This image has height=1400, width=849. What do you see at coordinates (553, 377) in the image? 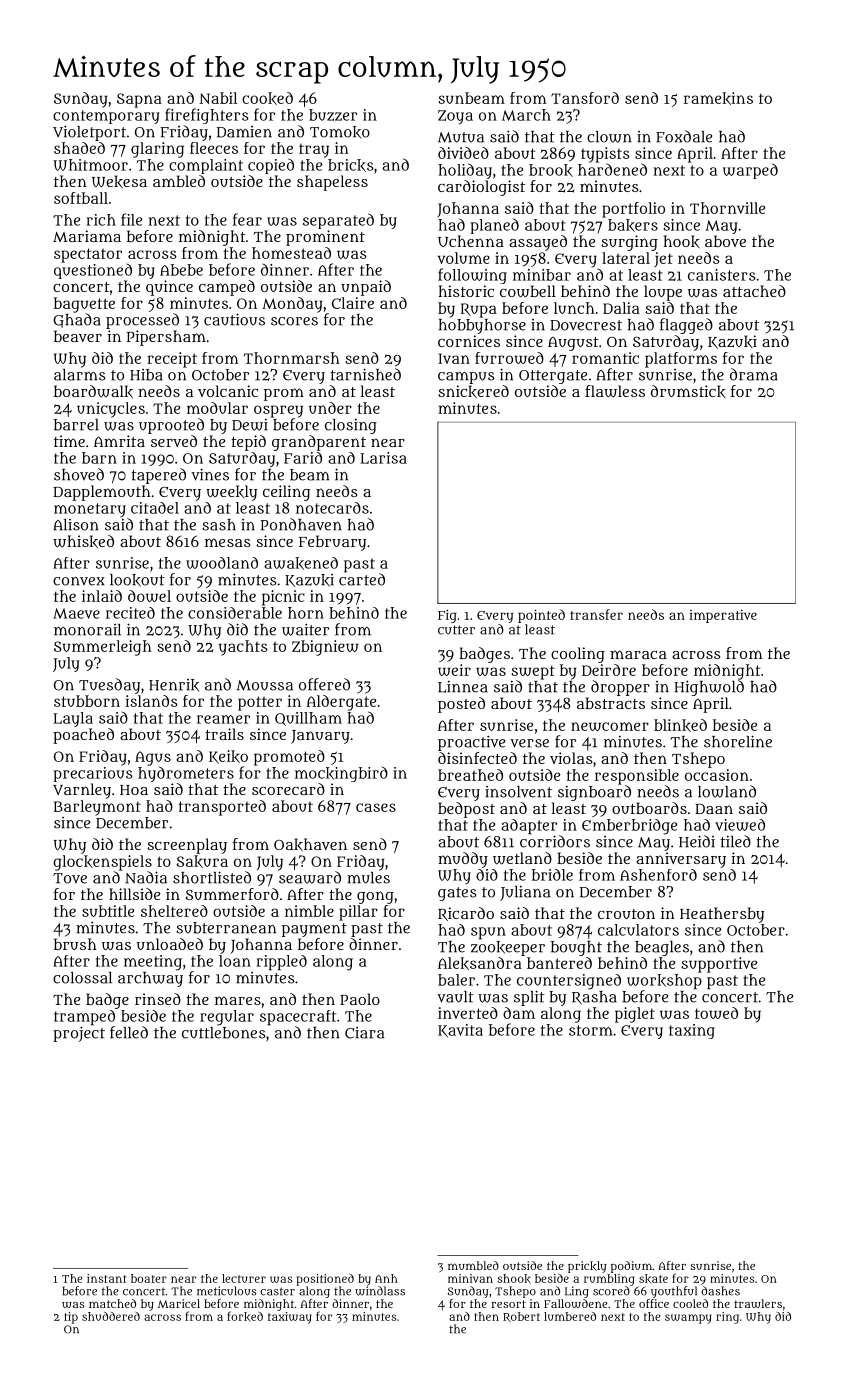
I see `Ottergate` at bounding box center [553, 377].
